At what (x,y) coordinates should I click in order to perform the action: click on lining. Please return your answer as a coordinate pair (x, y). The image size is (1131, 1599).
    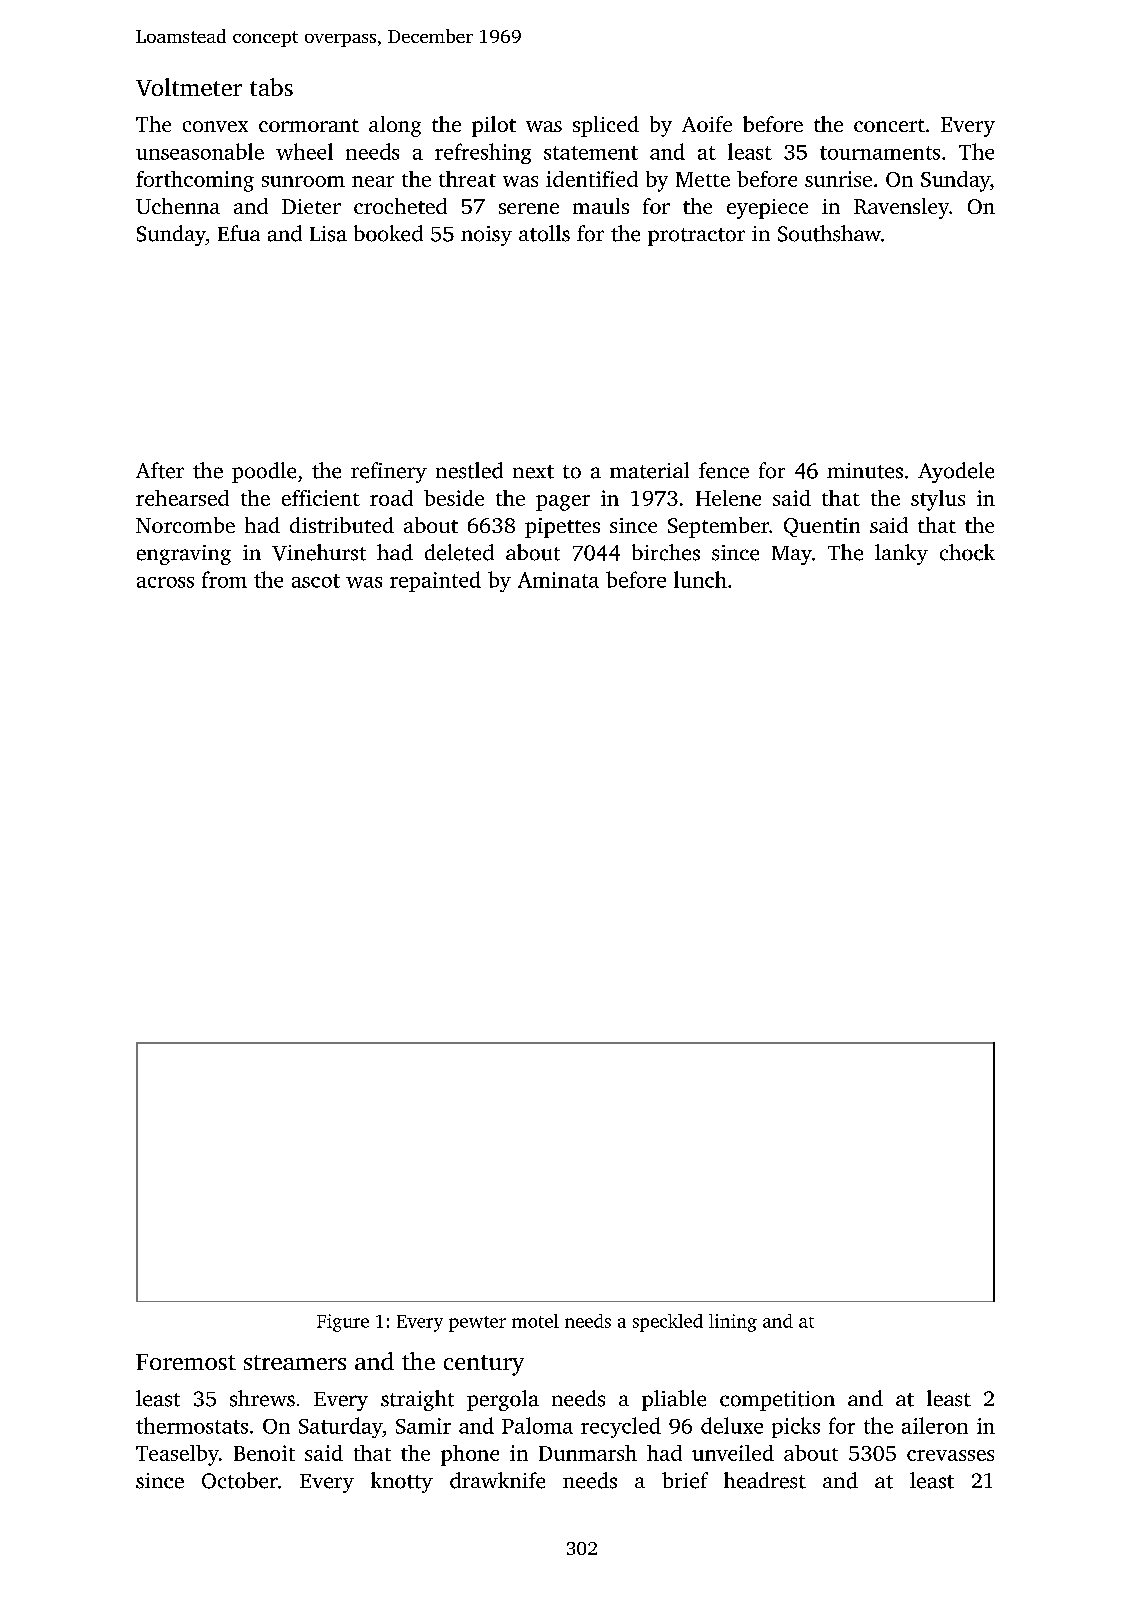
    Looking at the image, I should click on (733, 1323).
